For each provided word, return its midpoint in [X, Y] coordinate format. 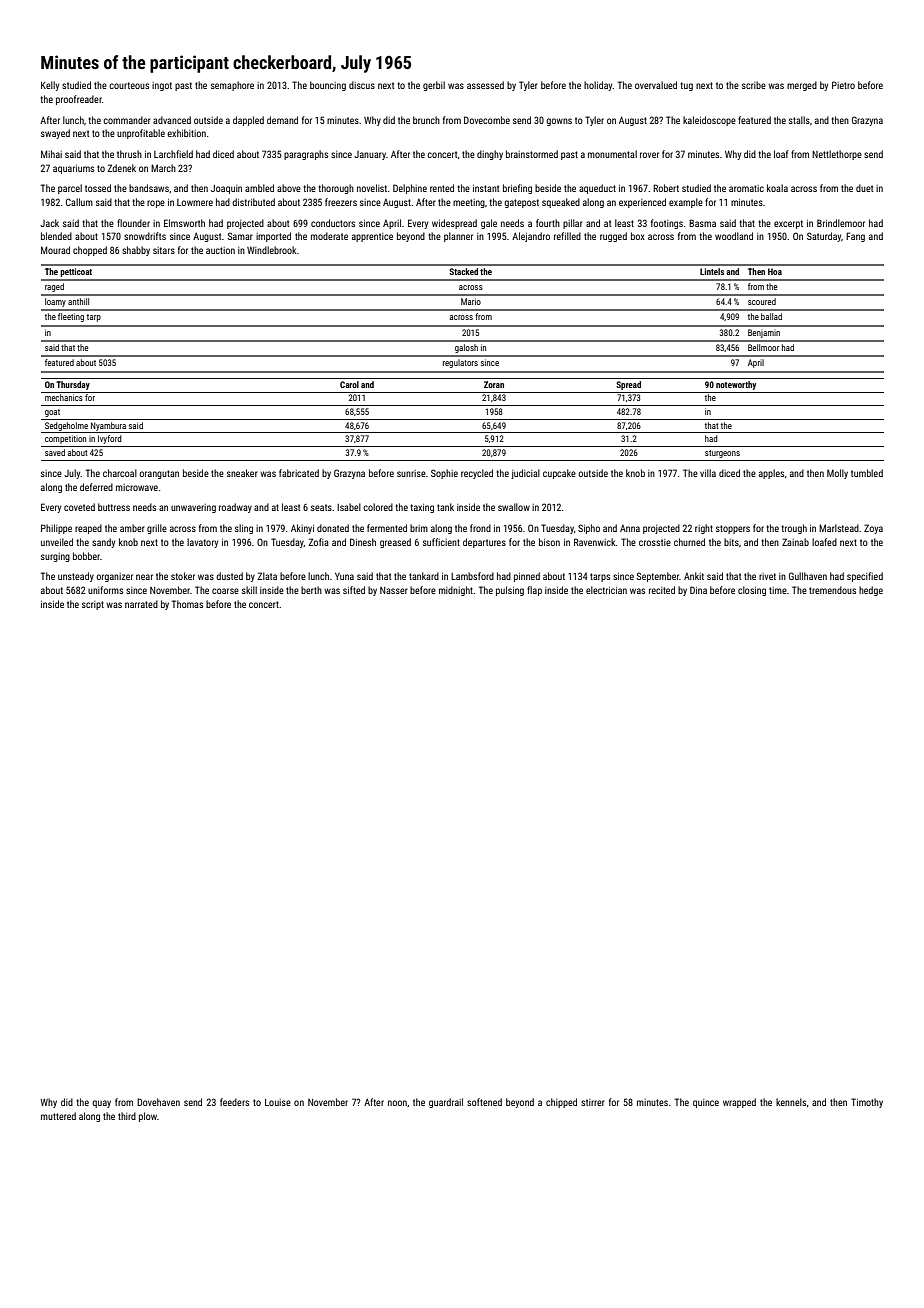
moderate [329, 236]
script [93, 605]
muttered [58, 1116]
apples [771, 474]
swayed [55, 134]
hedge [871, 591]
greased [395, 543]
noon [397, 1103]
